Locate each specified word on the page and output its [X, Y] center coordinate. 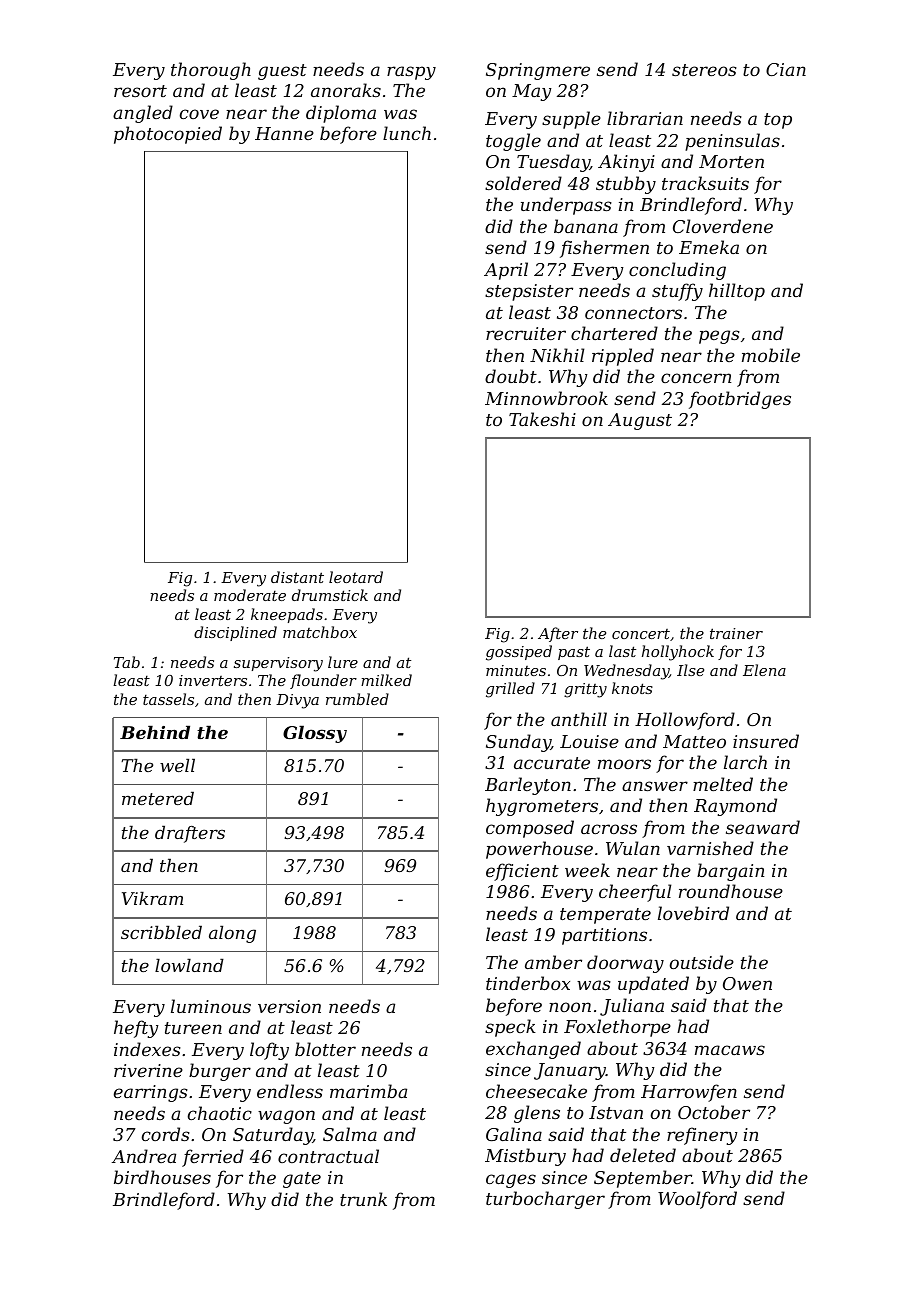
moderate [250, 595]
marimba [368, 1091]
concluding [677, 271]
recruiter [526, 333]
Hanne [284, 133]
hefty [136, 1029]
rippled [623, 357]
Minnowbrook [546, 398]
